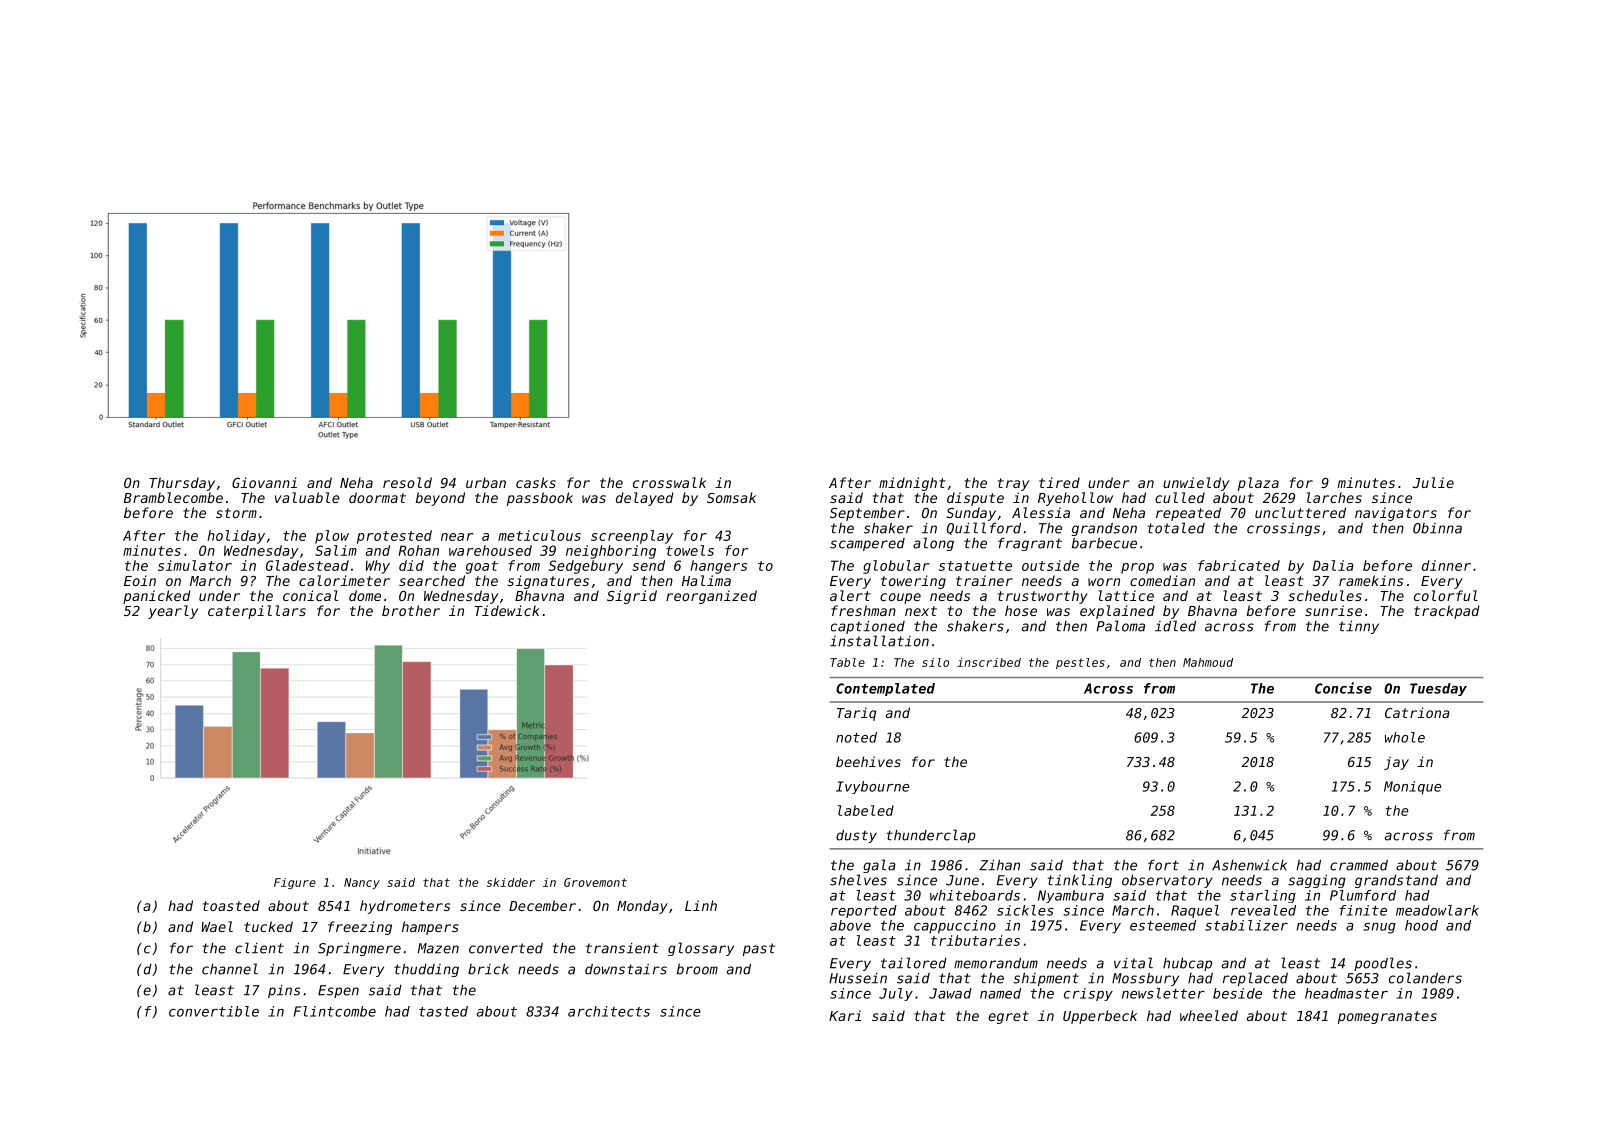 The image size is (1607, 1136). What do you see at coordinates (868, 627) in the screenshot?
I see `captioned` at bounding box center [868, 627].
